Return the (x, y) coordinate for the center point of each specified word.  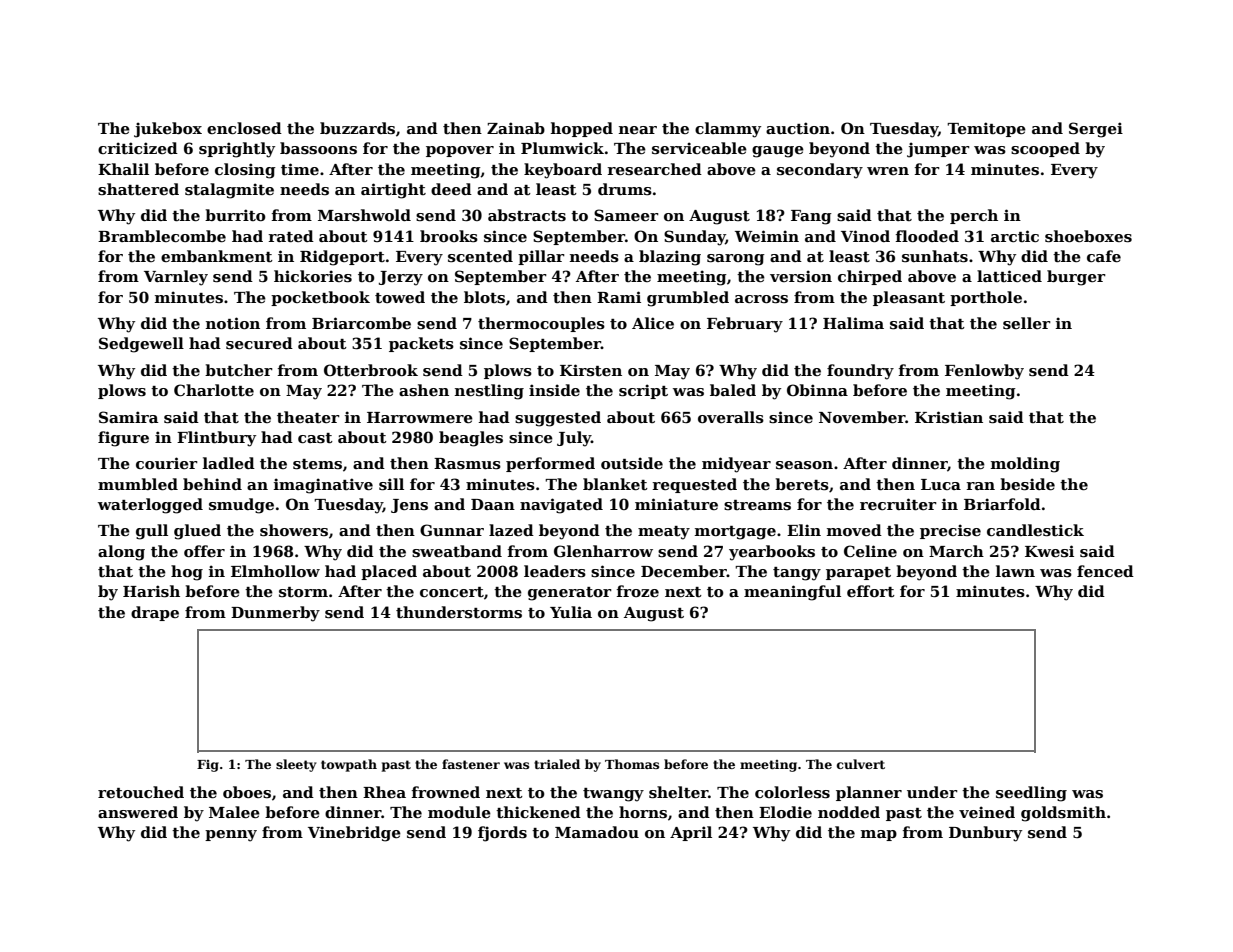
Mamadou (597, 832)
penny (231, 836)
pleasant (909, 298)
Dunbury (985, 834)
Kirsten (591, 370)
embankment (217, 256)
